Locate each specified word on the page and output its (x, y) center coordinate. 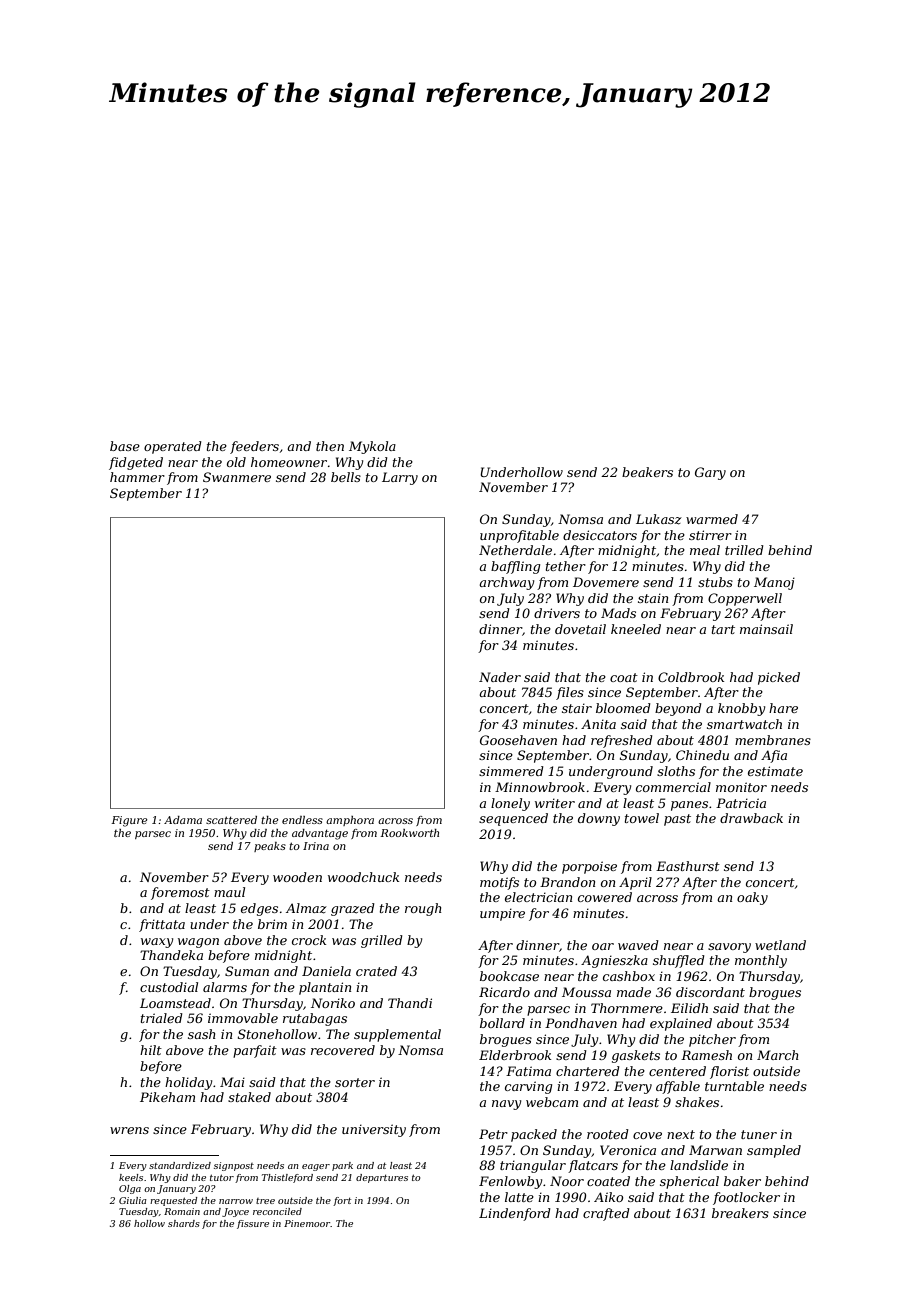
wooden (297, 877)
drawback (751, 818)
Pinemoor (307, 1223)
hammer (137, 477)
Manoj (774, 583)
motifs (499, 883)
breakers (740, 1213)
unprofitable (519, 536)
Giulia (133, 1200)
